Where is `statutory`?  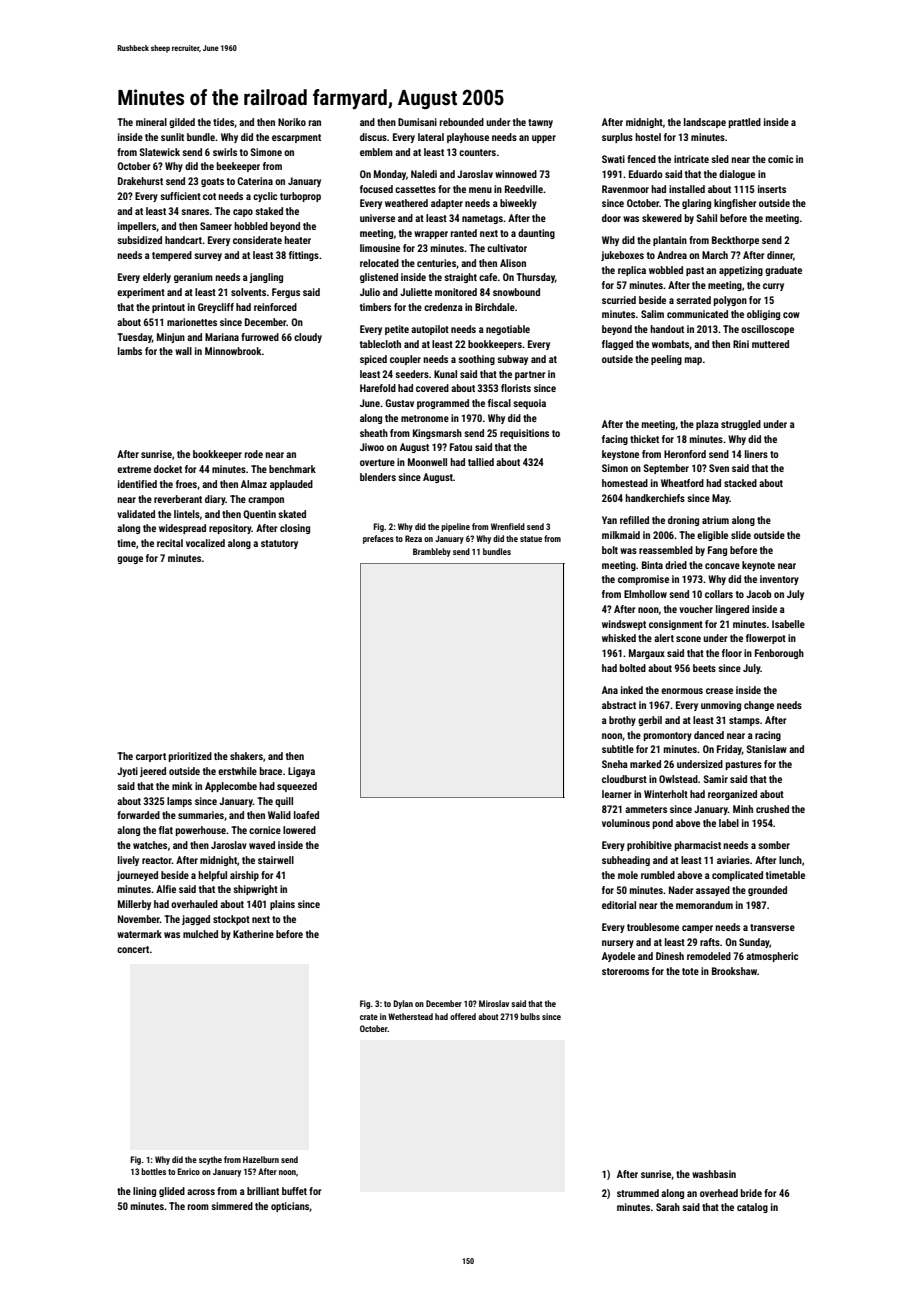 statutory is located at coordinates (279, 544).
